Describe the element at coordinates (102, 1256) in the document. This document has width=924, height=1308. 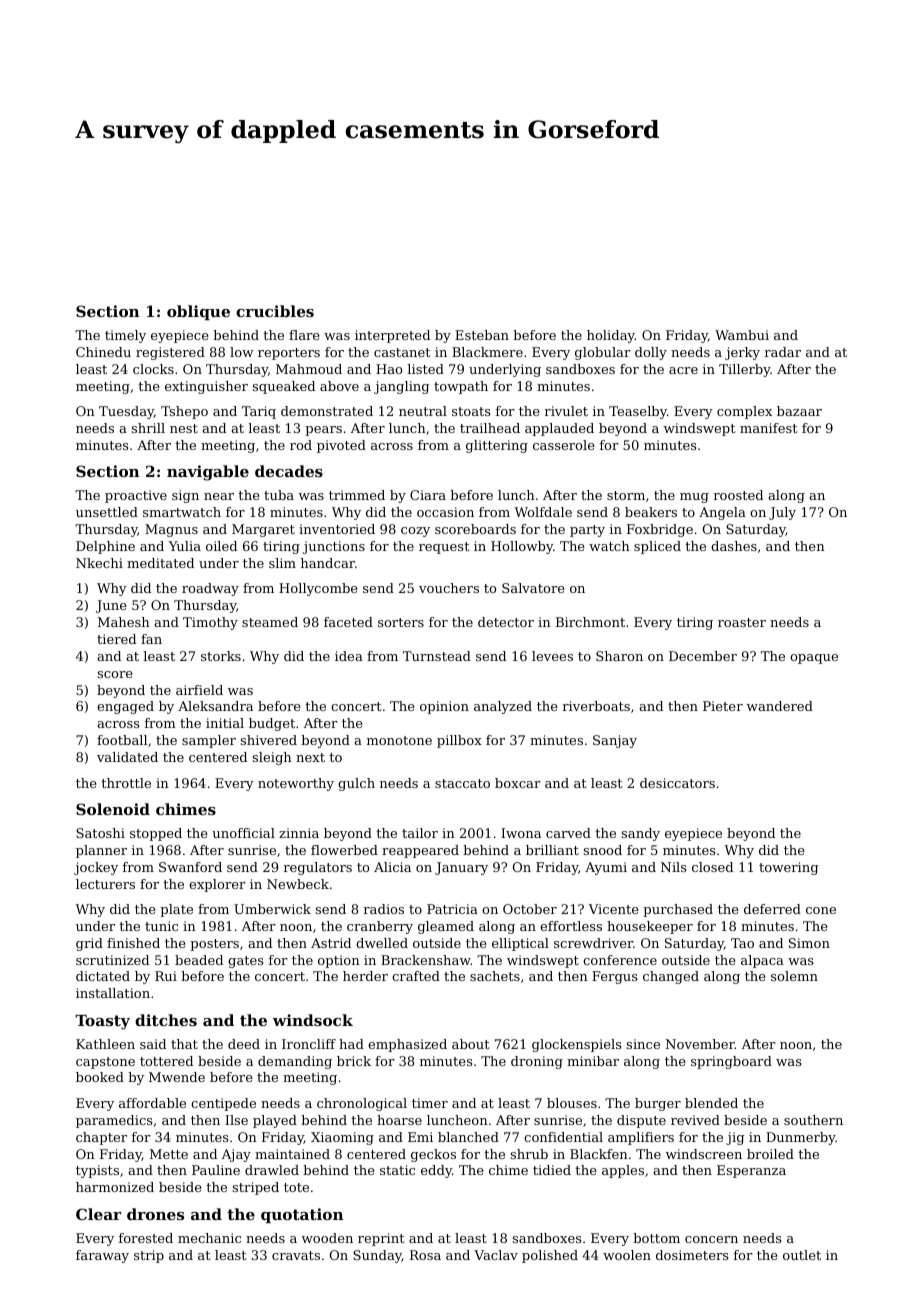
I see `faraway` at that location.
